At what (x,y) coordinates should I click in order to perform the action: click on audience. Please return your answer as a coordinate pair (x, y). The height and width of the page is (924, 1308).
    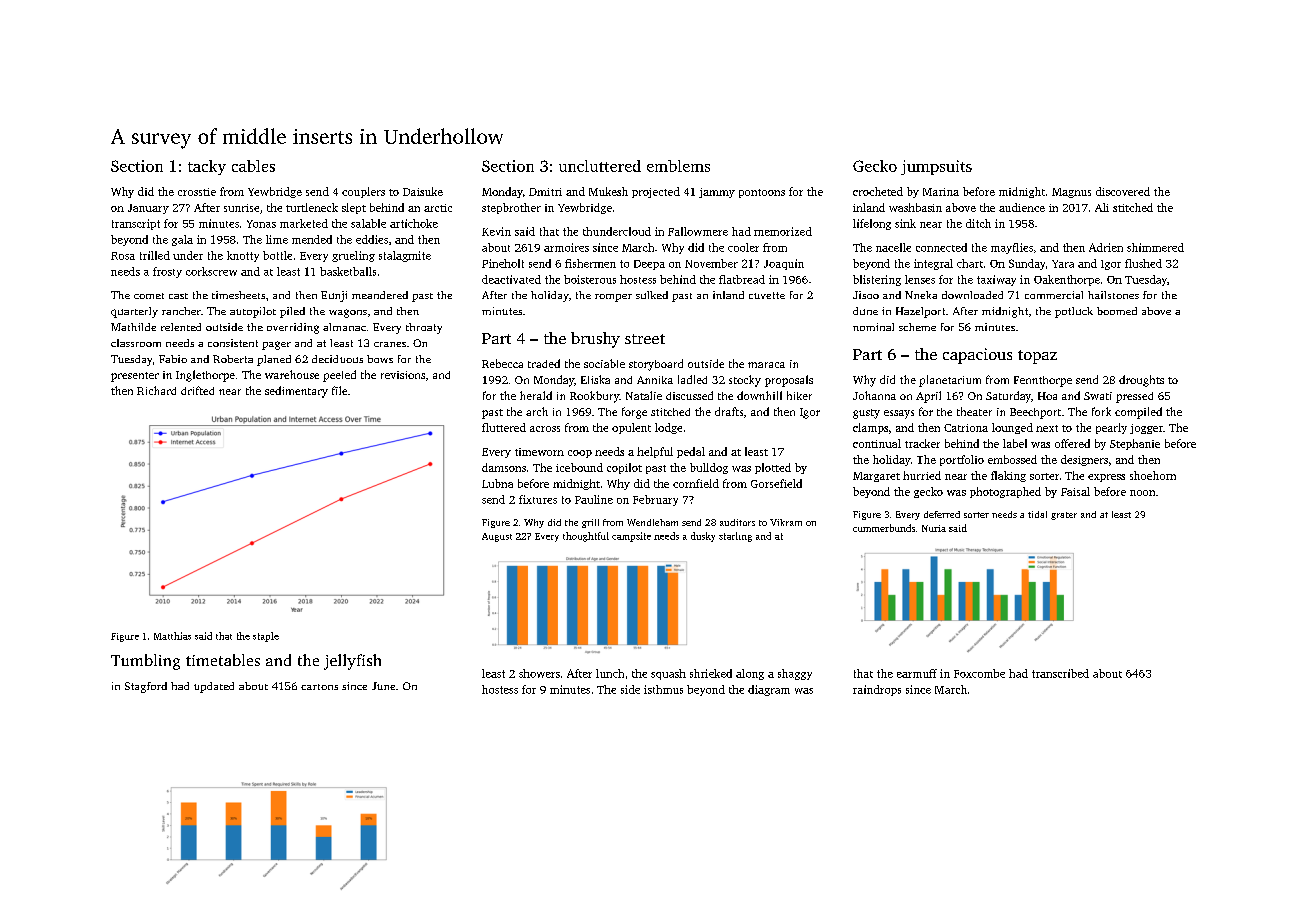
    Looking at the image, I should click on (1022, 207).
